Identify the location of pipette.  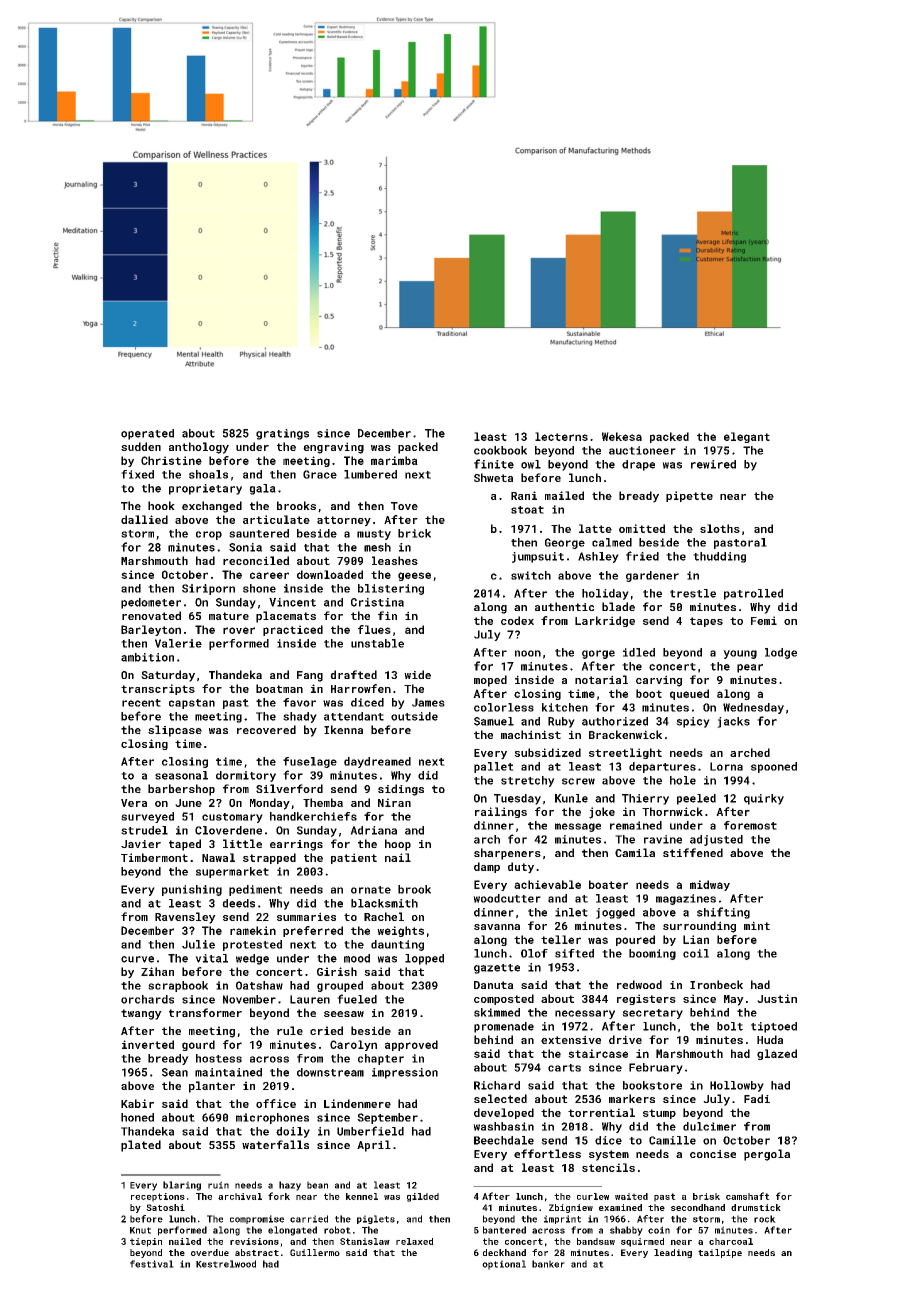
(689, 496).
